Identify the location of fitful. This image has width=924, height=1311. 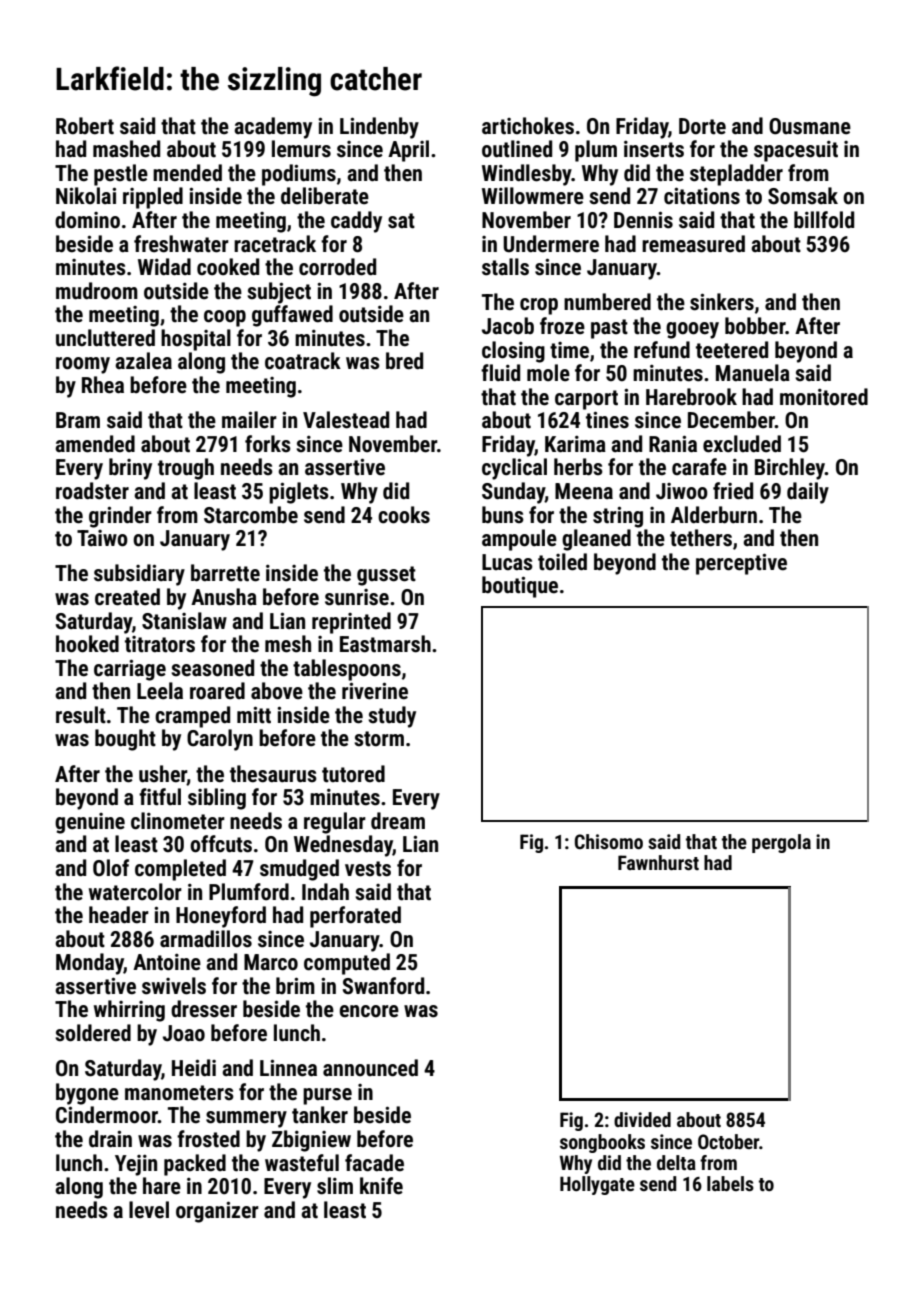
(160, 797).
